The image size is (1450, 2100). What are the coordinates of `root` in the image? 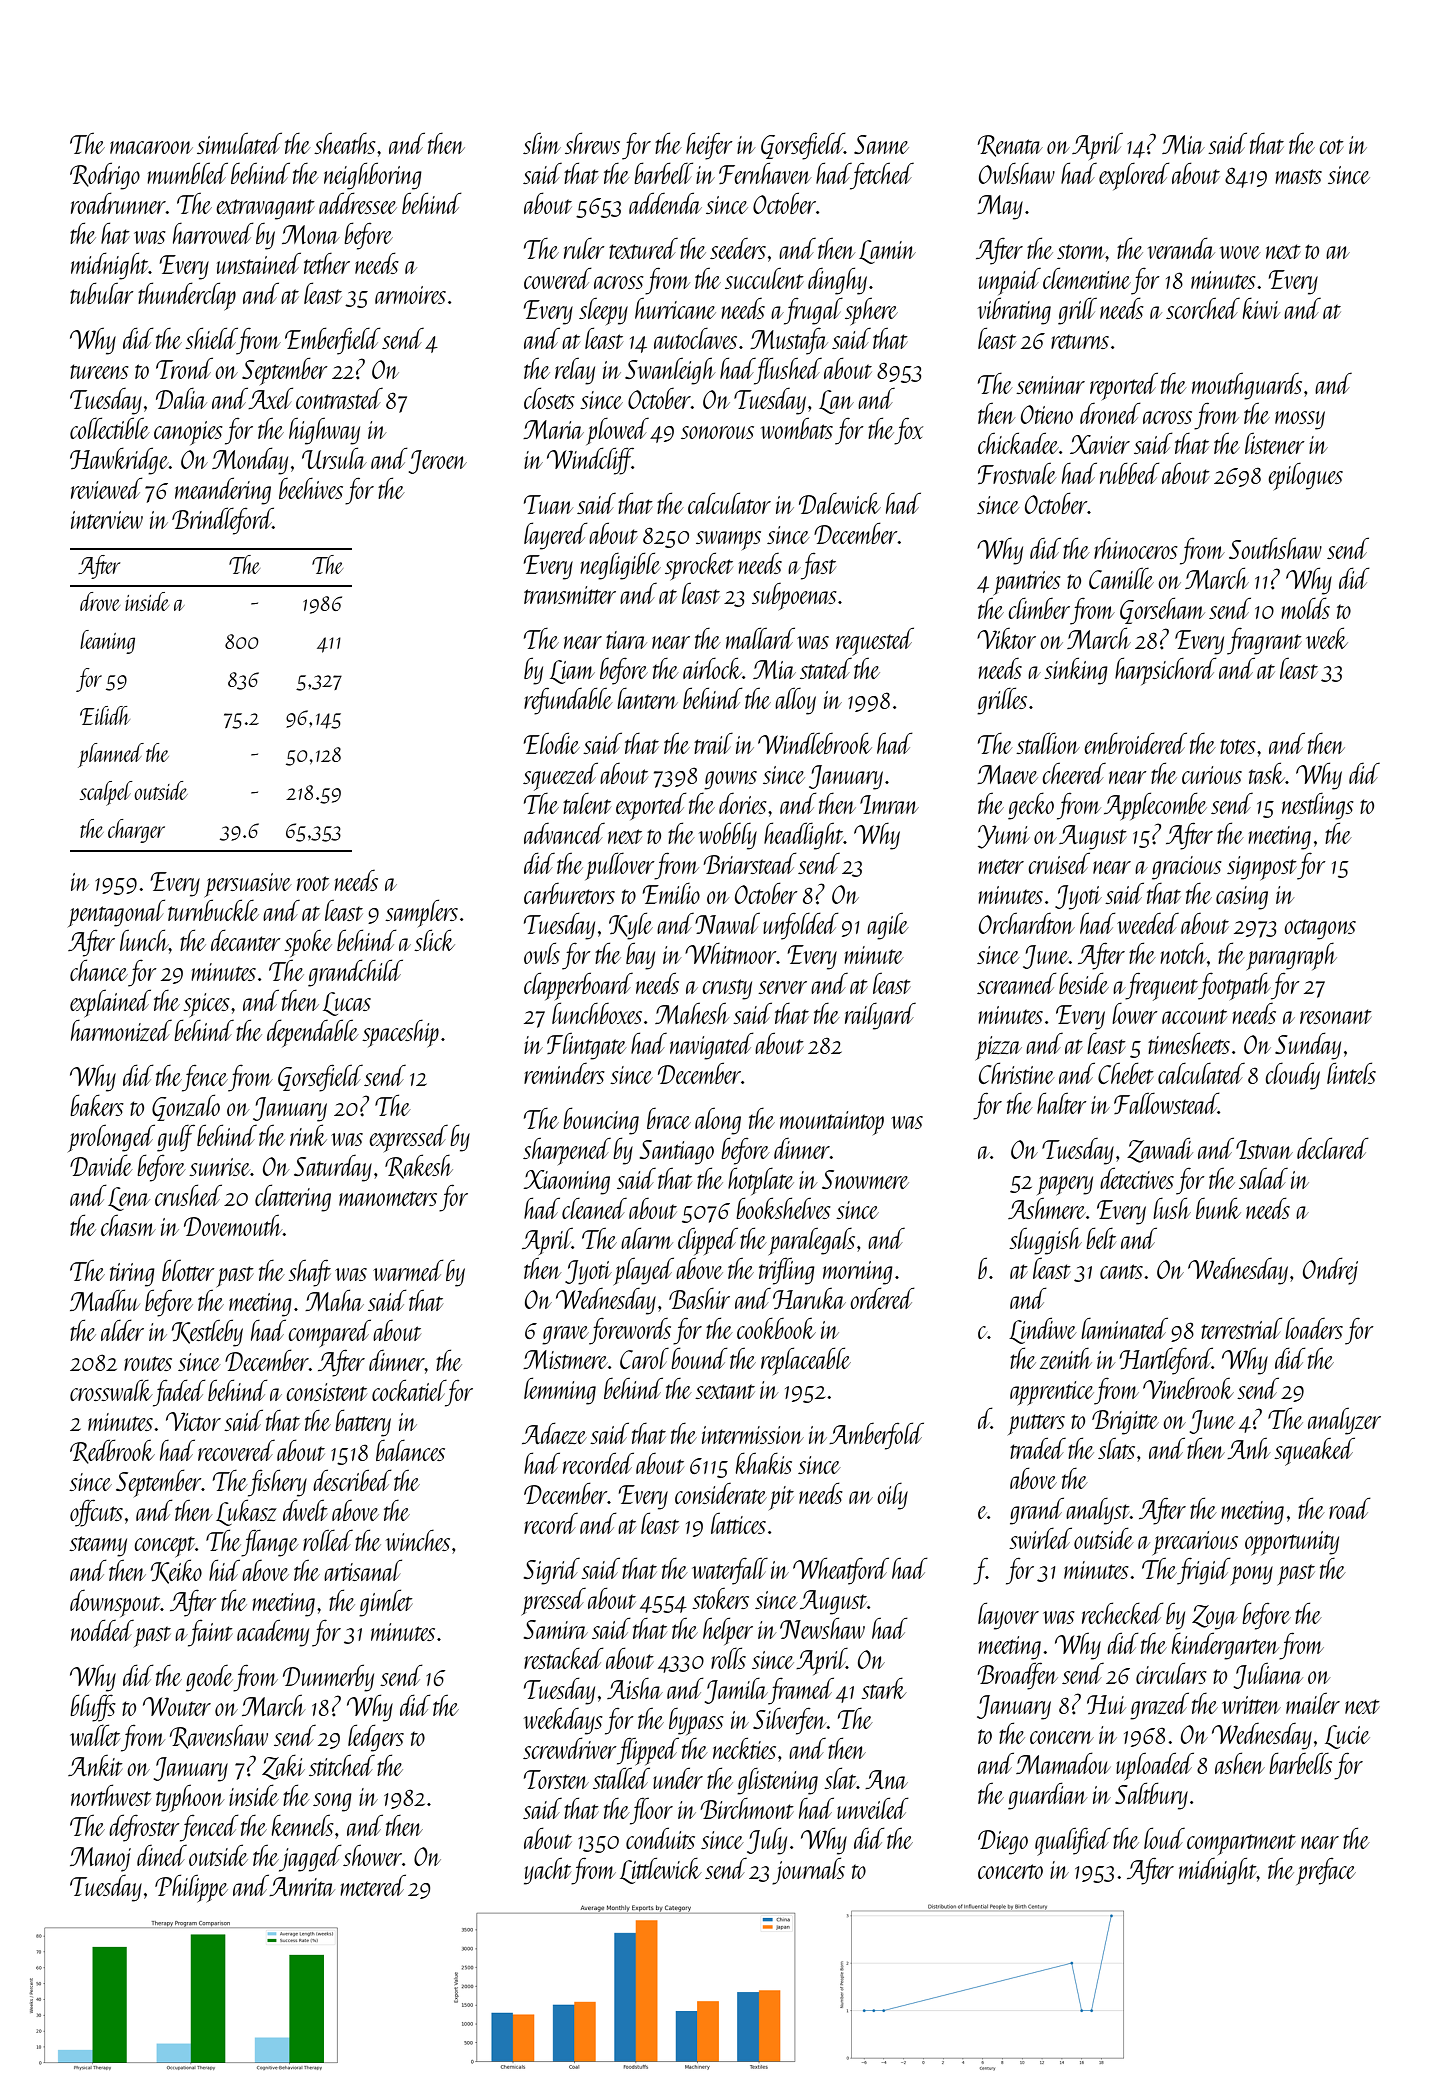 It's located at (313, 883).
